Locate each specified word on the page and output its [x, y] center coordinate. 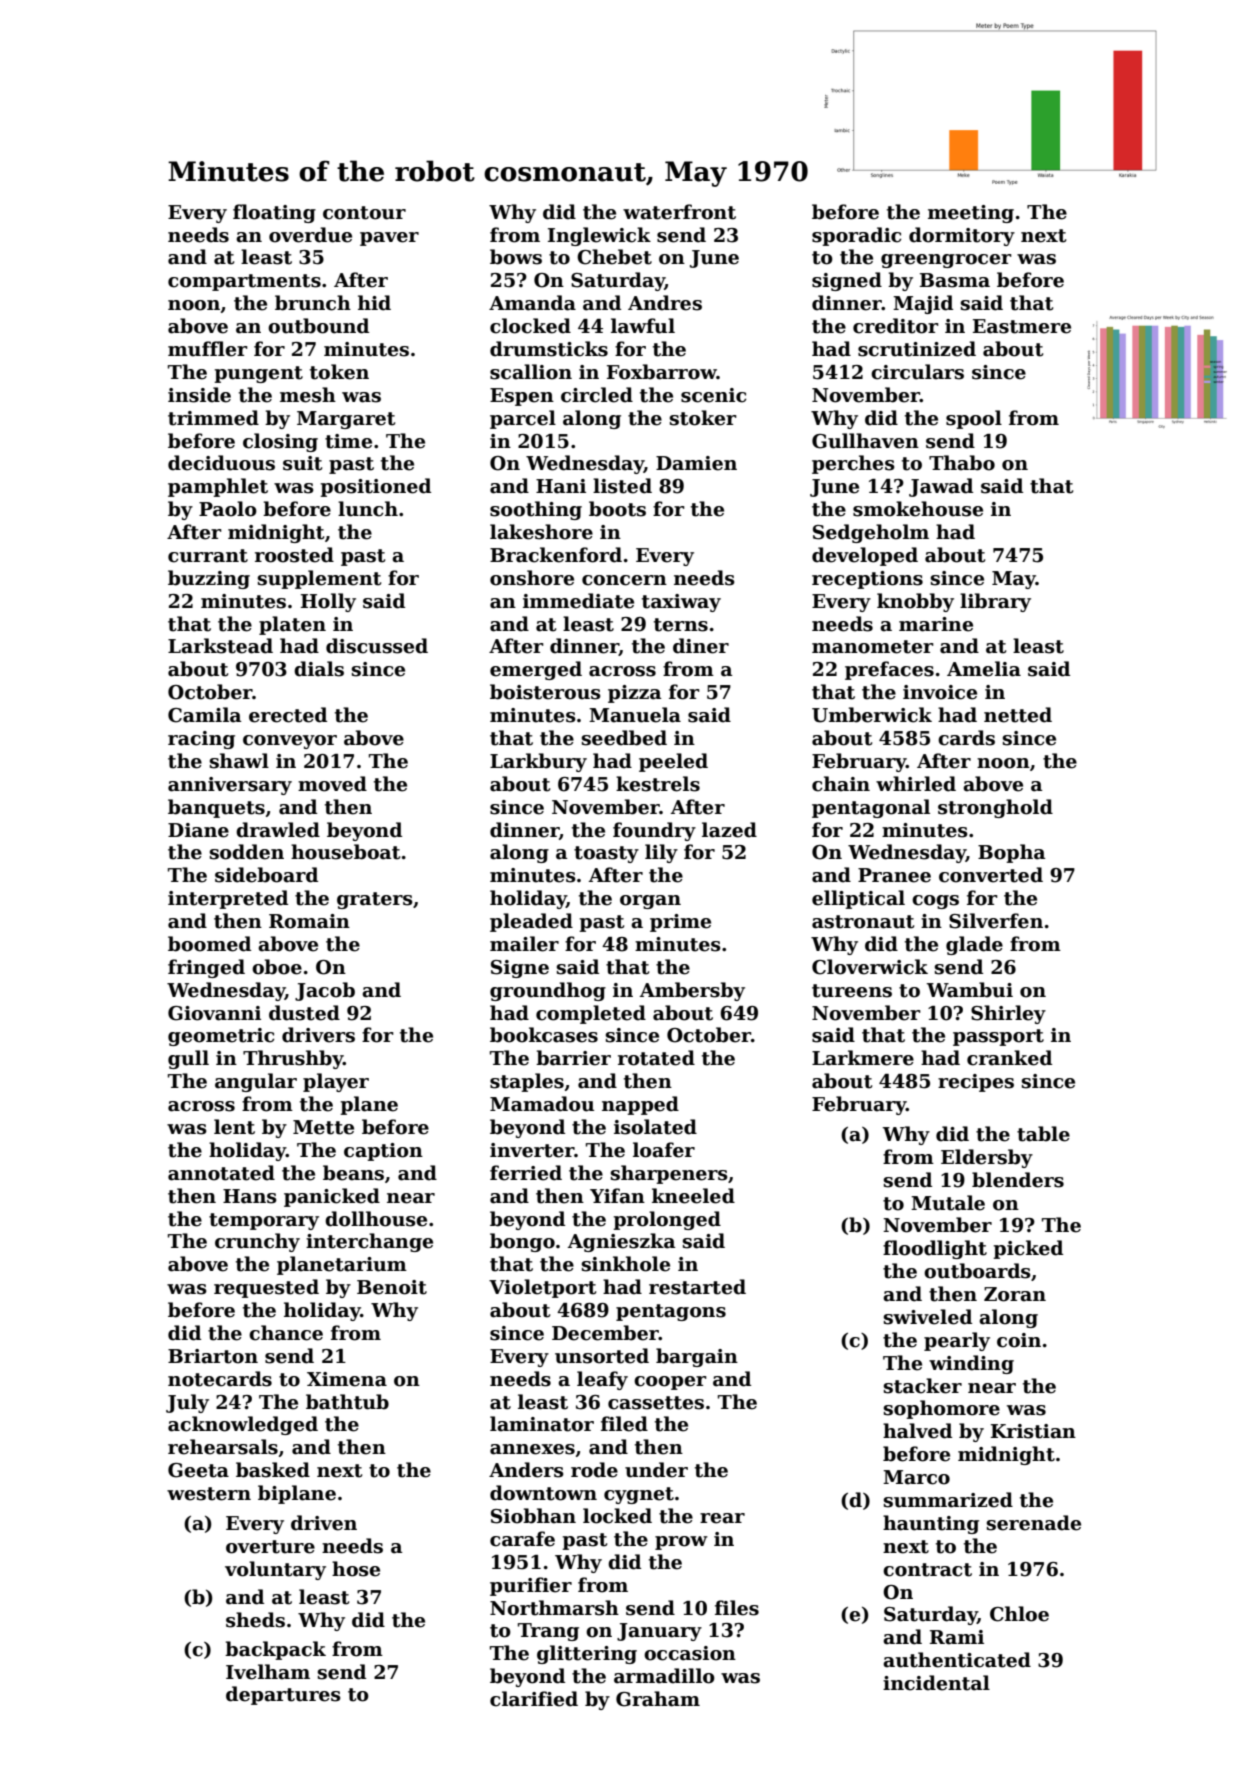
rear [722, 1518]
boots [617, 509]
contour [364, 213]
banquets [216, 808]
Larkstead [220, 646]
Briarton [213, 1356]
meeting [971, 214]
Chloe [1019, 1614]
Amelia [984, 669]
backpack [275, 1650]
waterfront [679, 212]
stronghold [995, 808]
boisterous [545, 692]
